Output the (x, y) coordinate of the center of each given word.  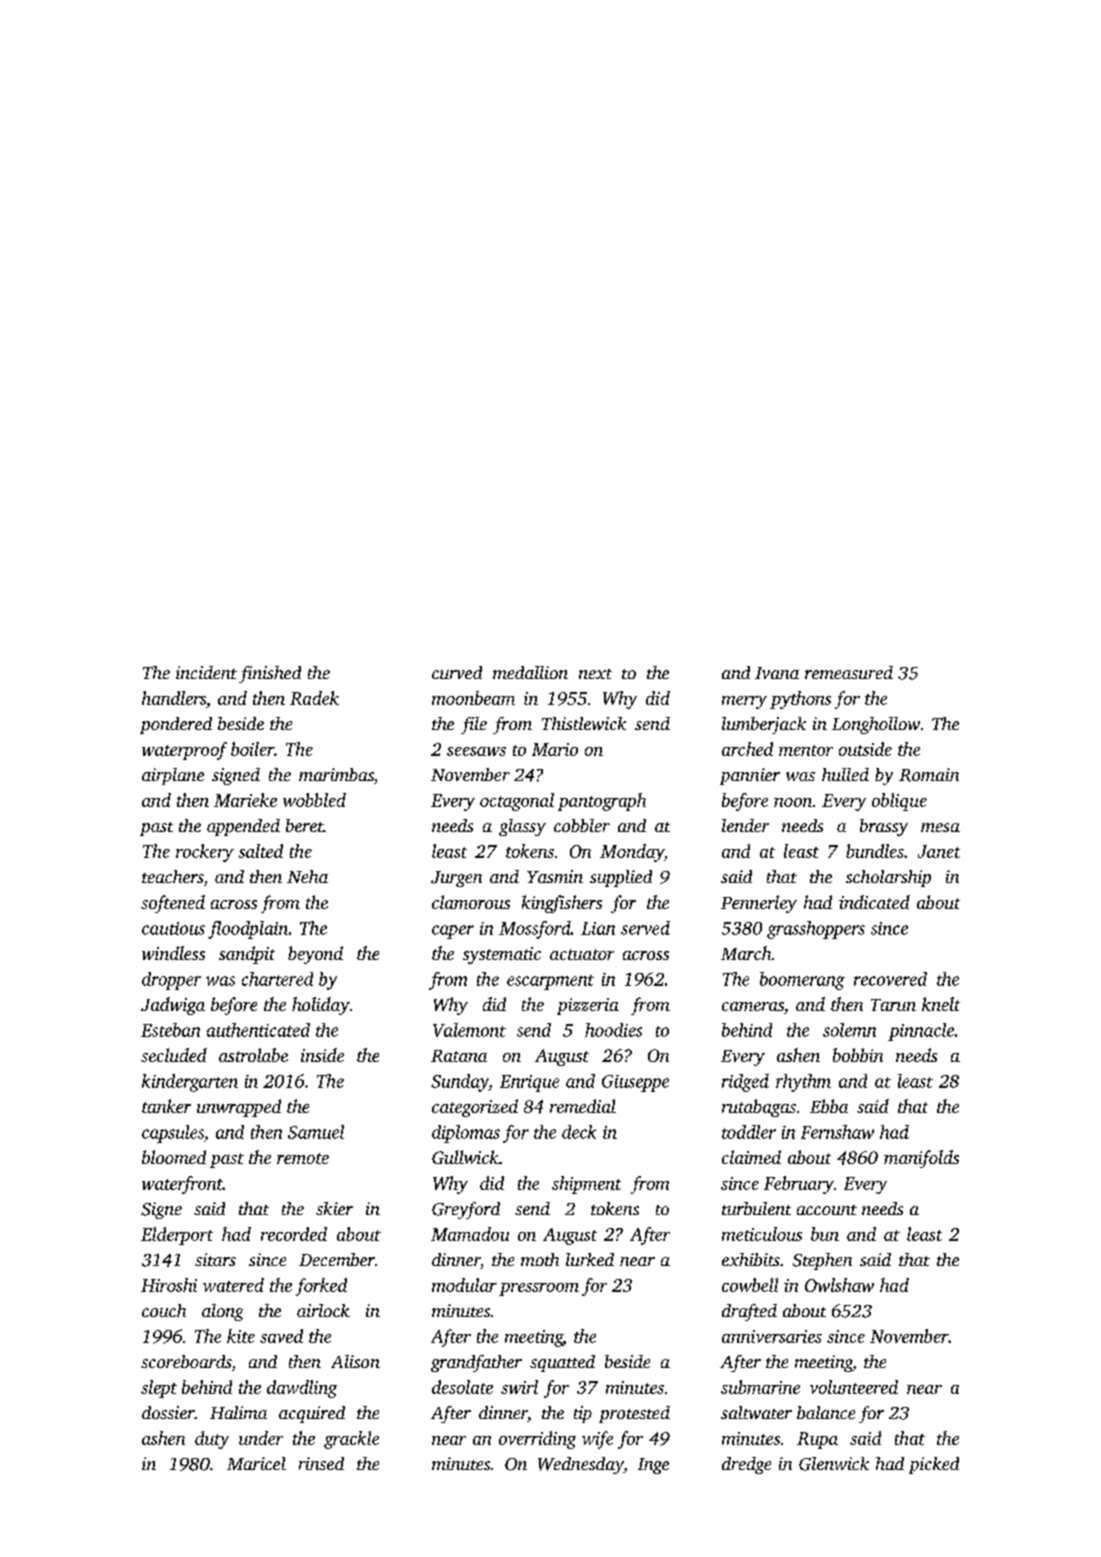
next (595, 674)
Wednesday (581, 1465)
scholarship (888, 878)
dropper (171, 981)
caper (453, 932)
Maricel (256, 1463)
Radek (314, 698)
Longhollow (876, 725)
